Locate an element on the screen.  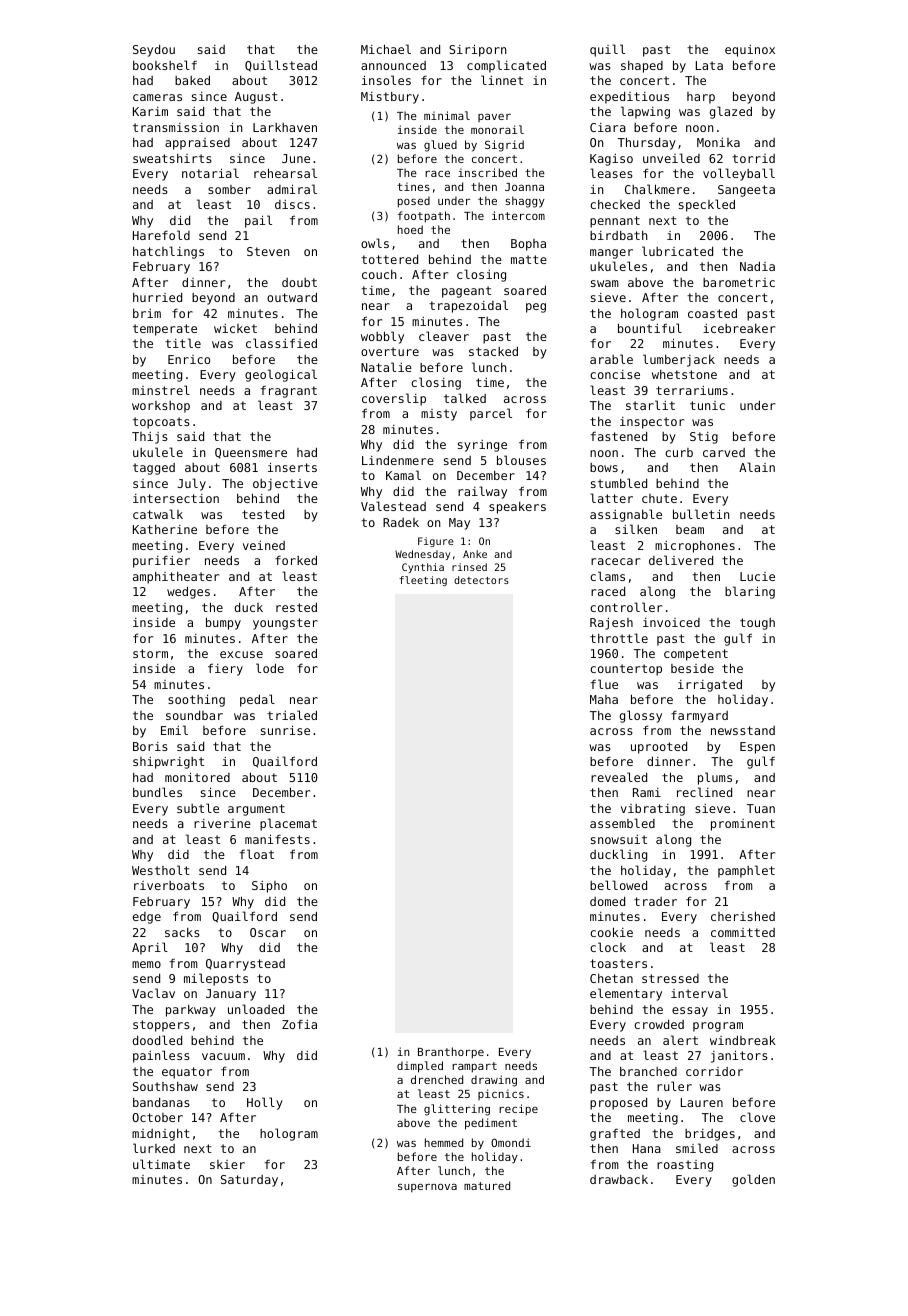
August is located at coordinates (256, 98).
